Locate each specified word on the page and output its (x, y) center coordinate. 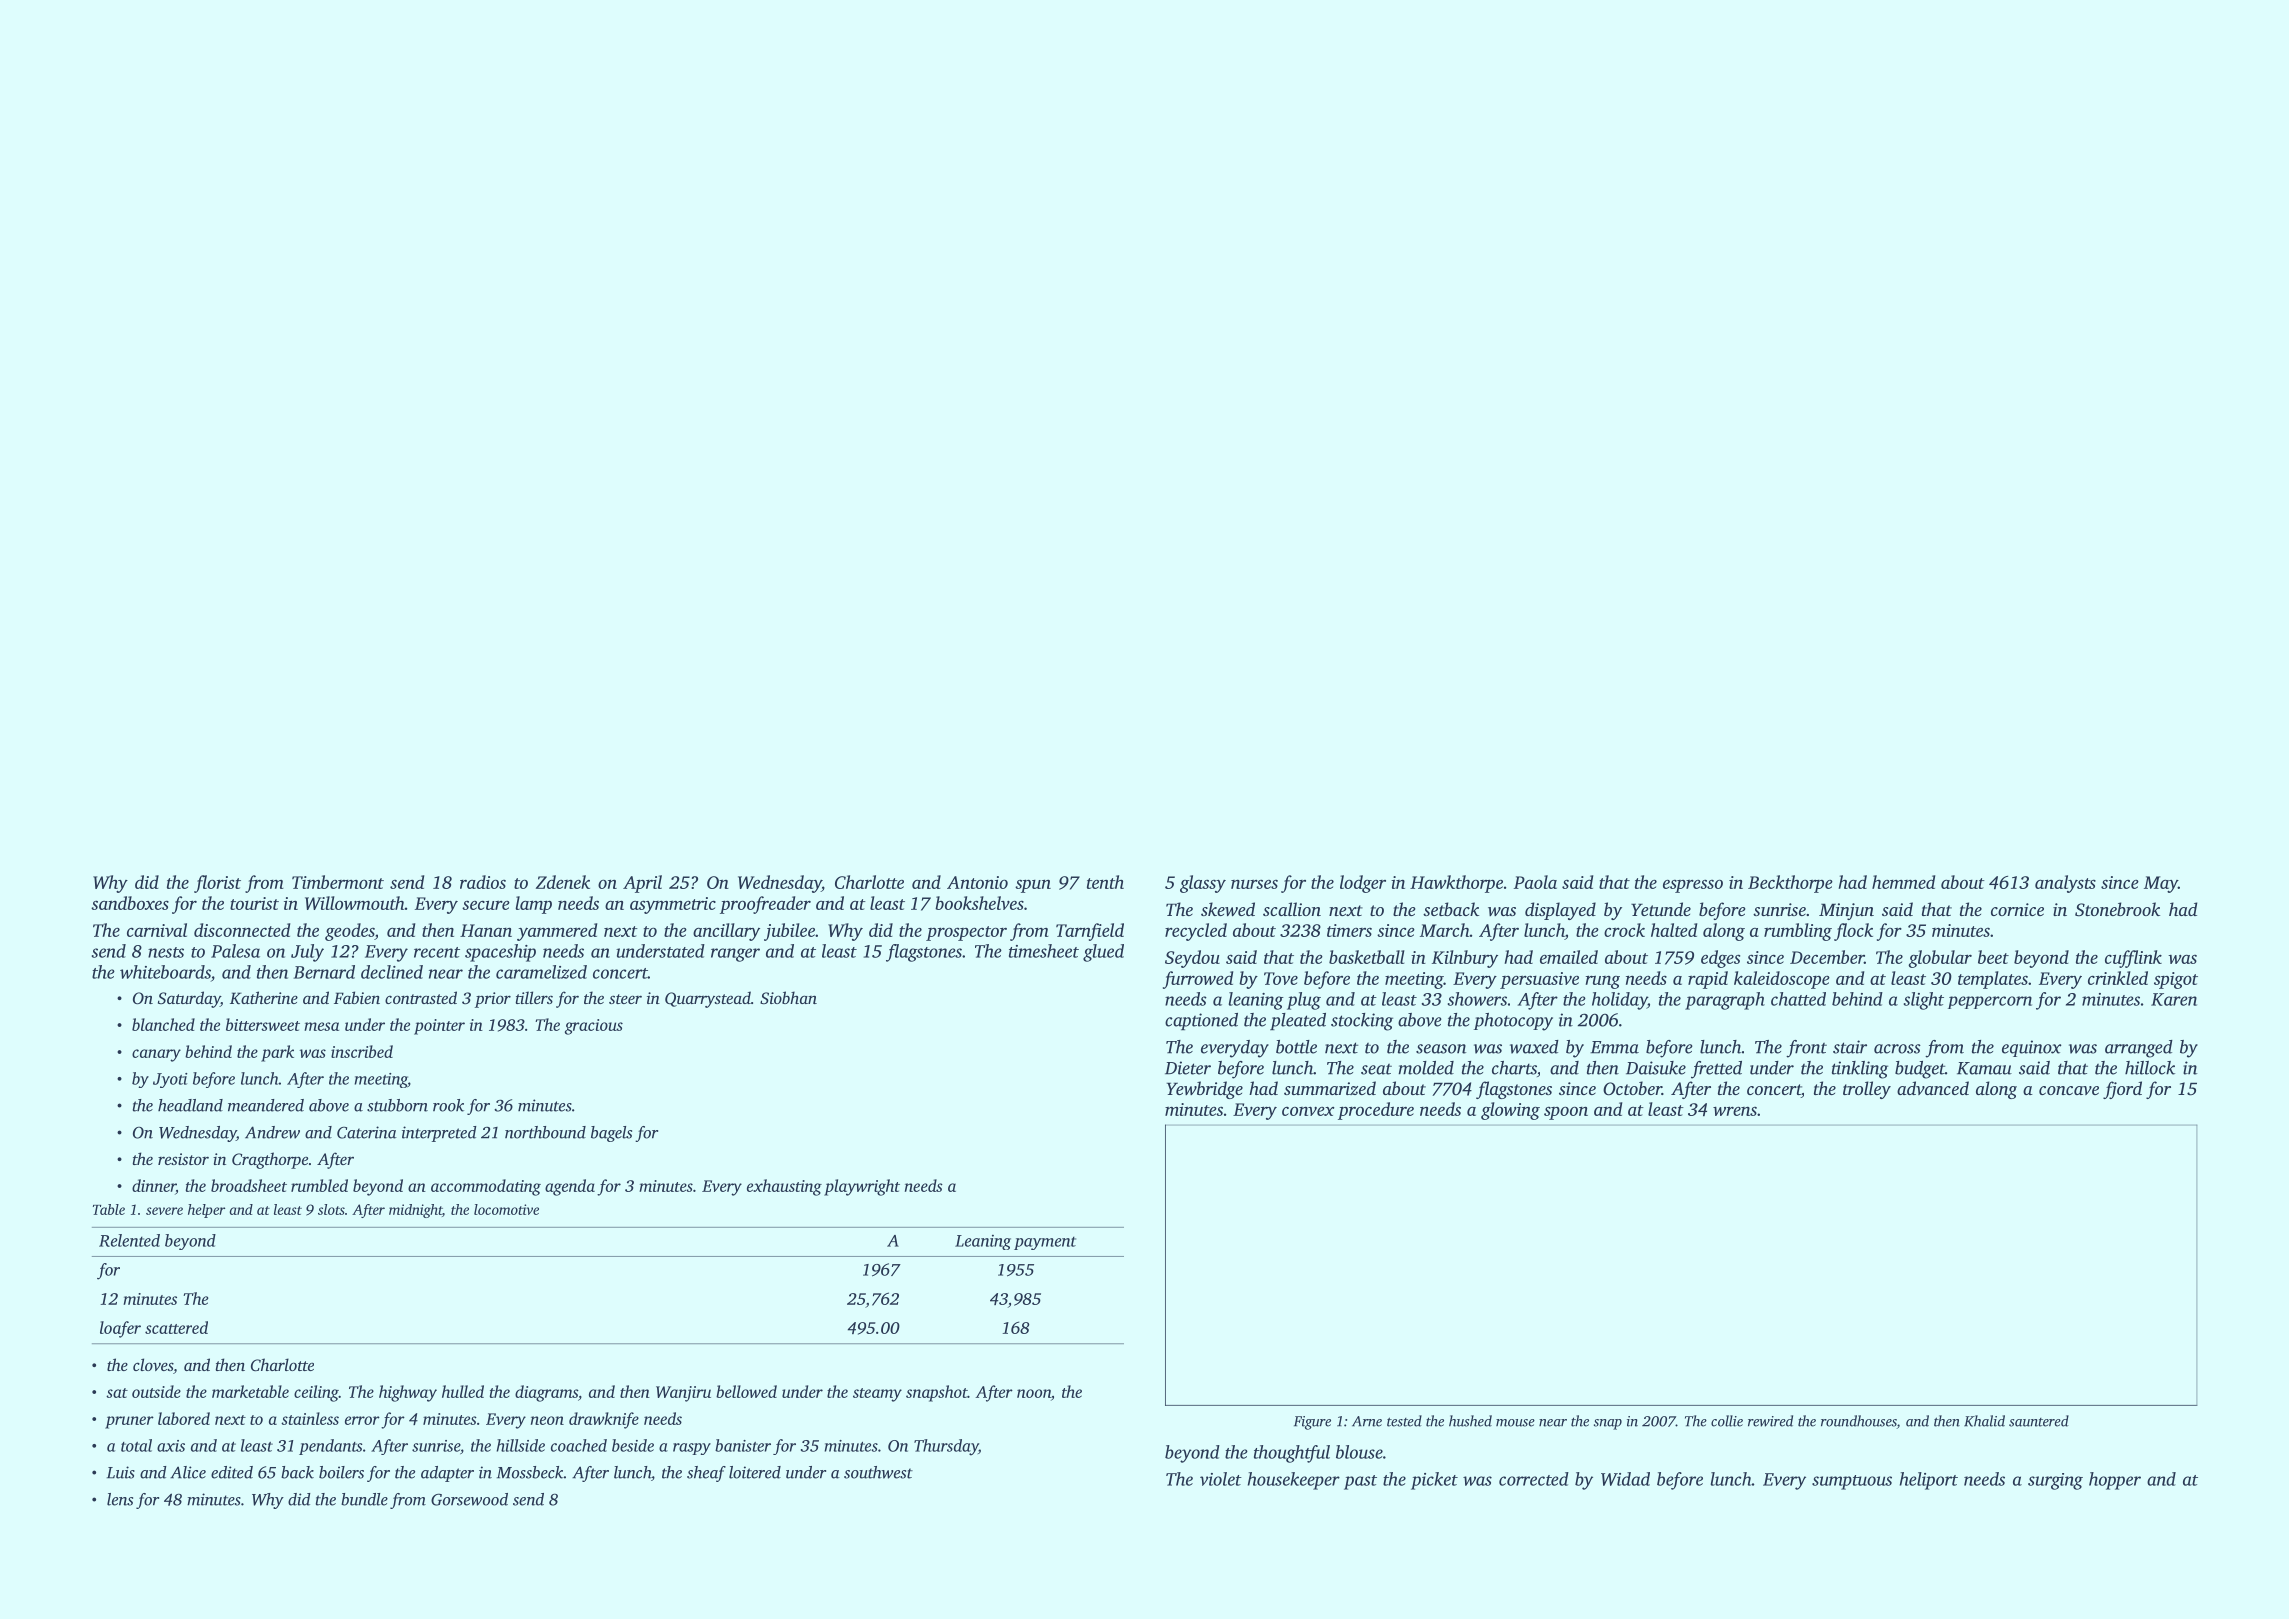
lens (120, 1499)
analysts (2065, 884)
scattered (176, 1327)
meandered (266, 1105)
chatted (1798, 999)
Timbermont (338, 882)
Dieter (1188, 1068)
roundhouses (1859, 1422)
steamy (877, 1395)
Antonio (977, 882)
